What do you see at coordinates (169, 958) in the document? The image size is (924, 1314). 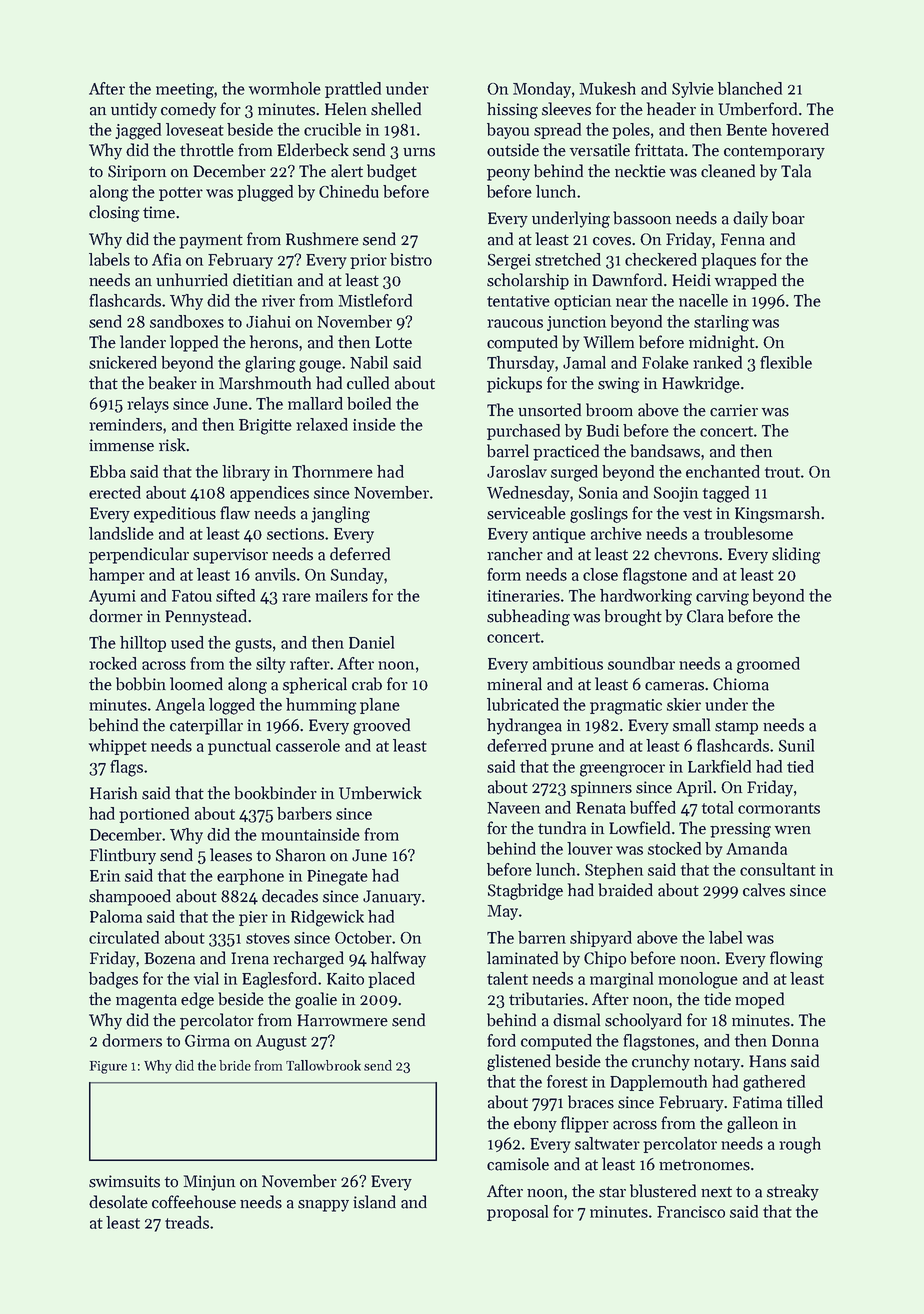 I see `Bozena` at bounding box center [169, 958].
